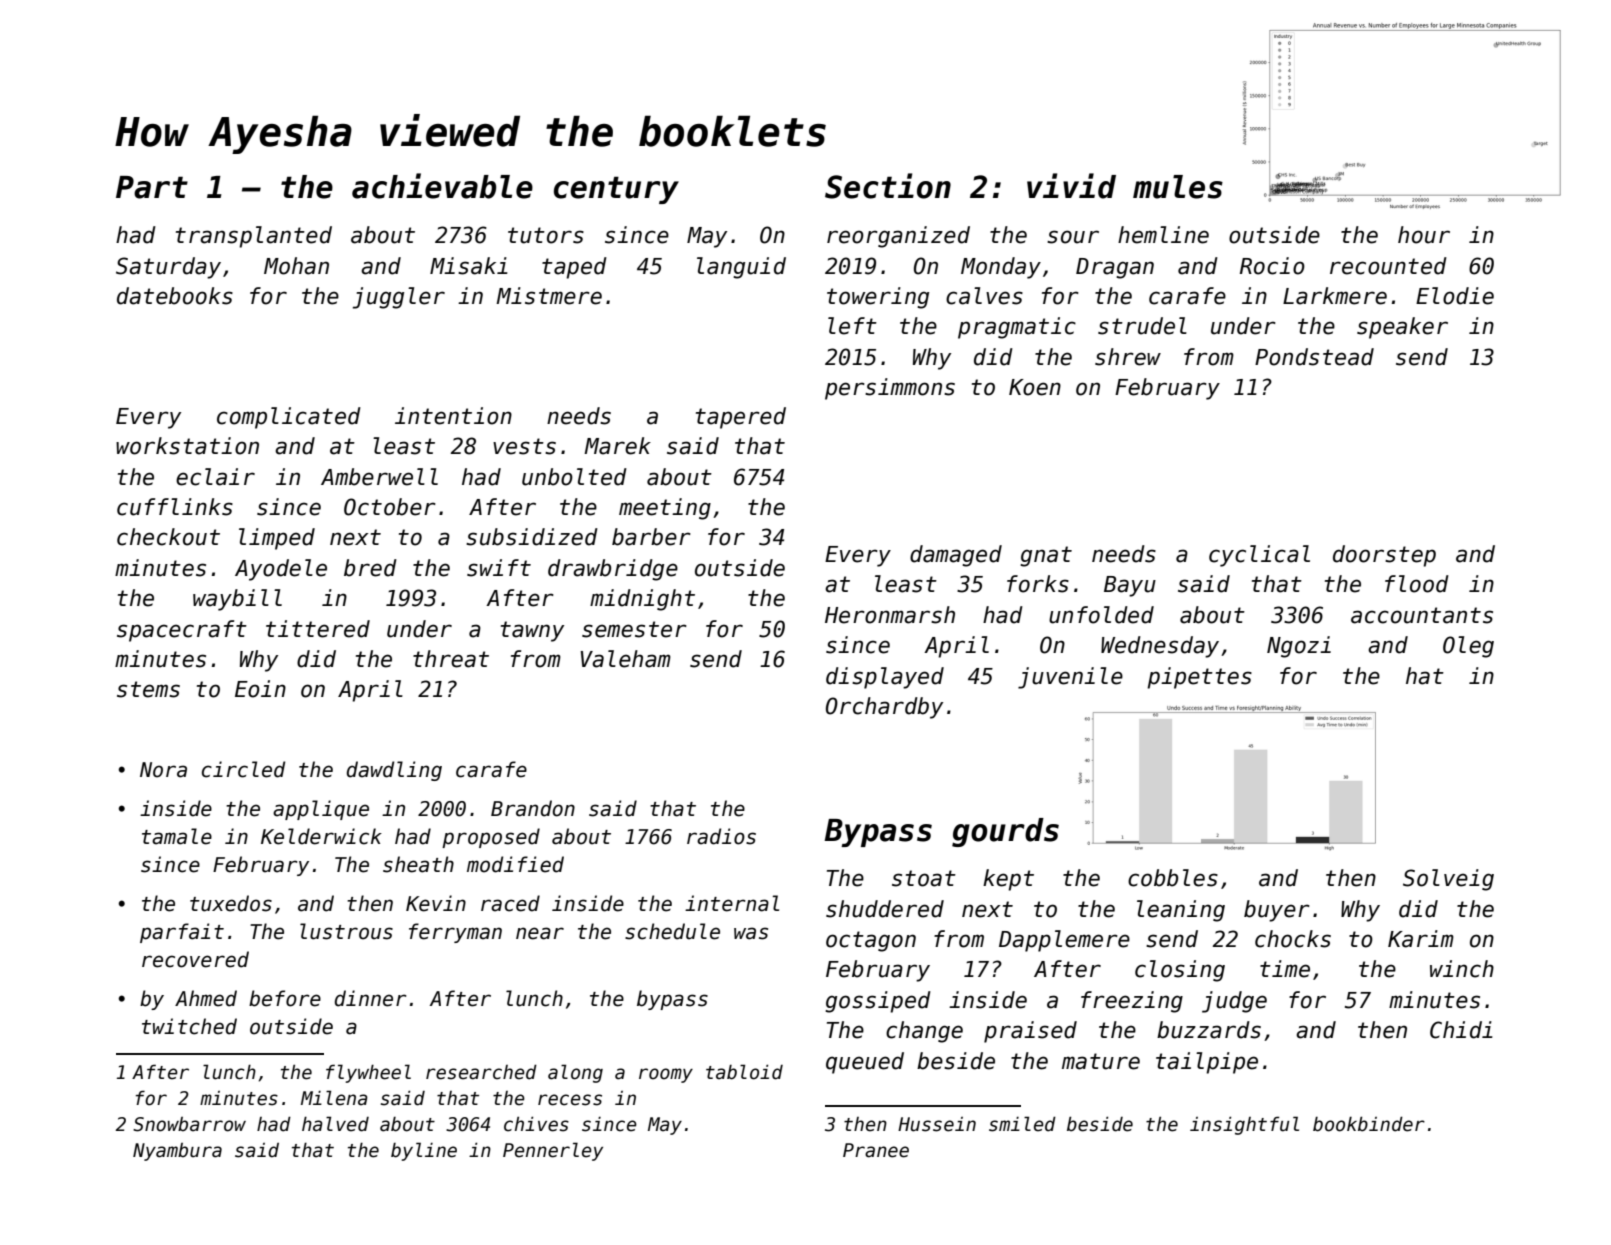 The height and width of the screenshot is (1245, 1611). I want to click on Chidi, so click(1461, 1030).
